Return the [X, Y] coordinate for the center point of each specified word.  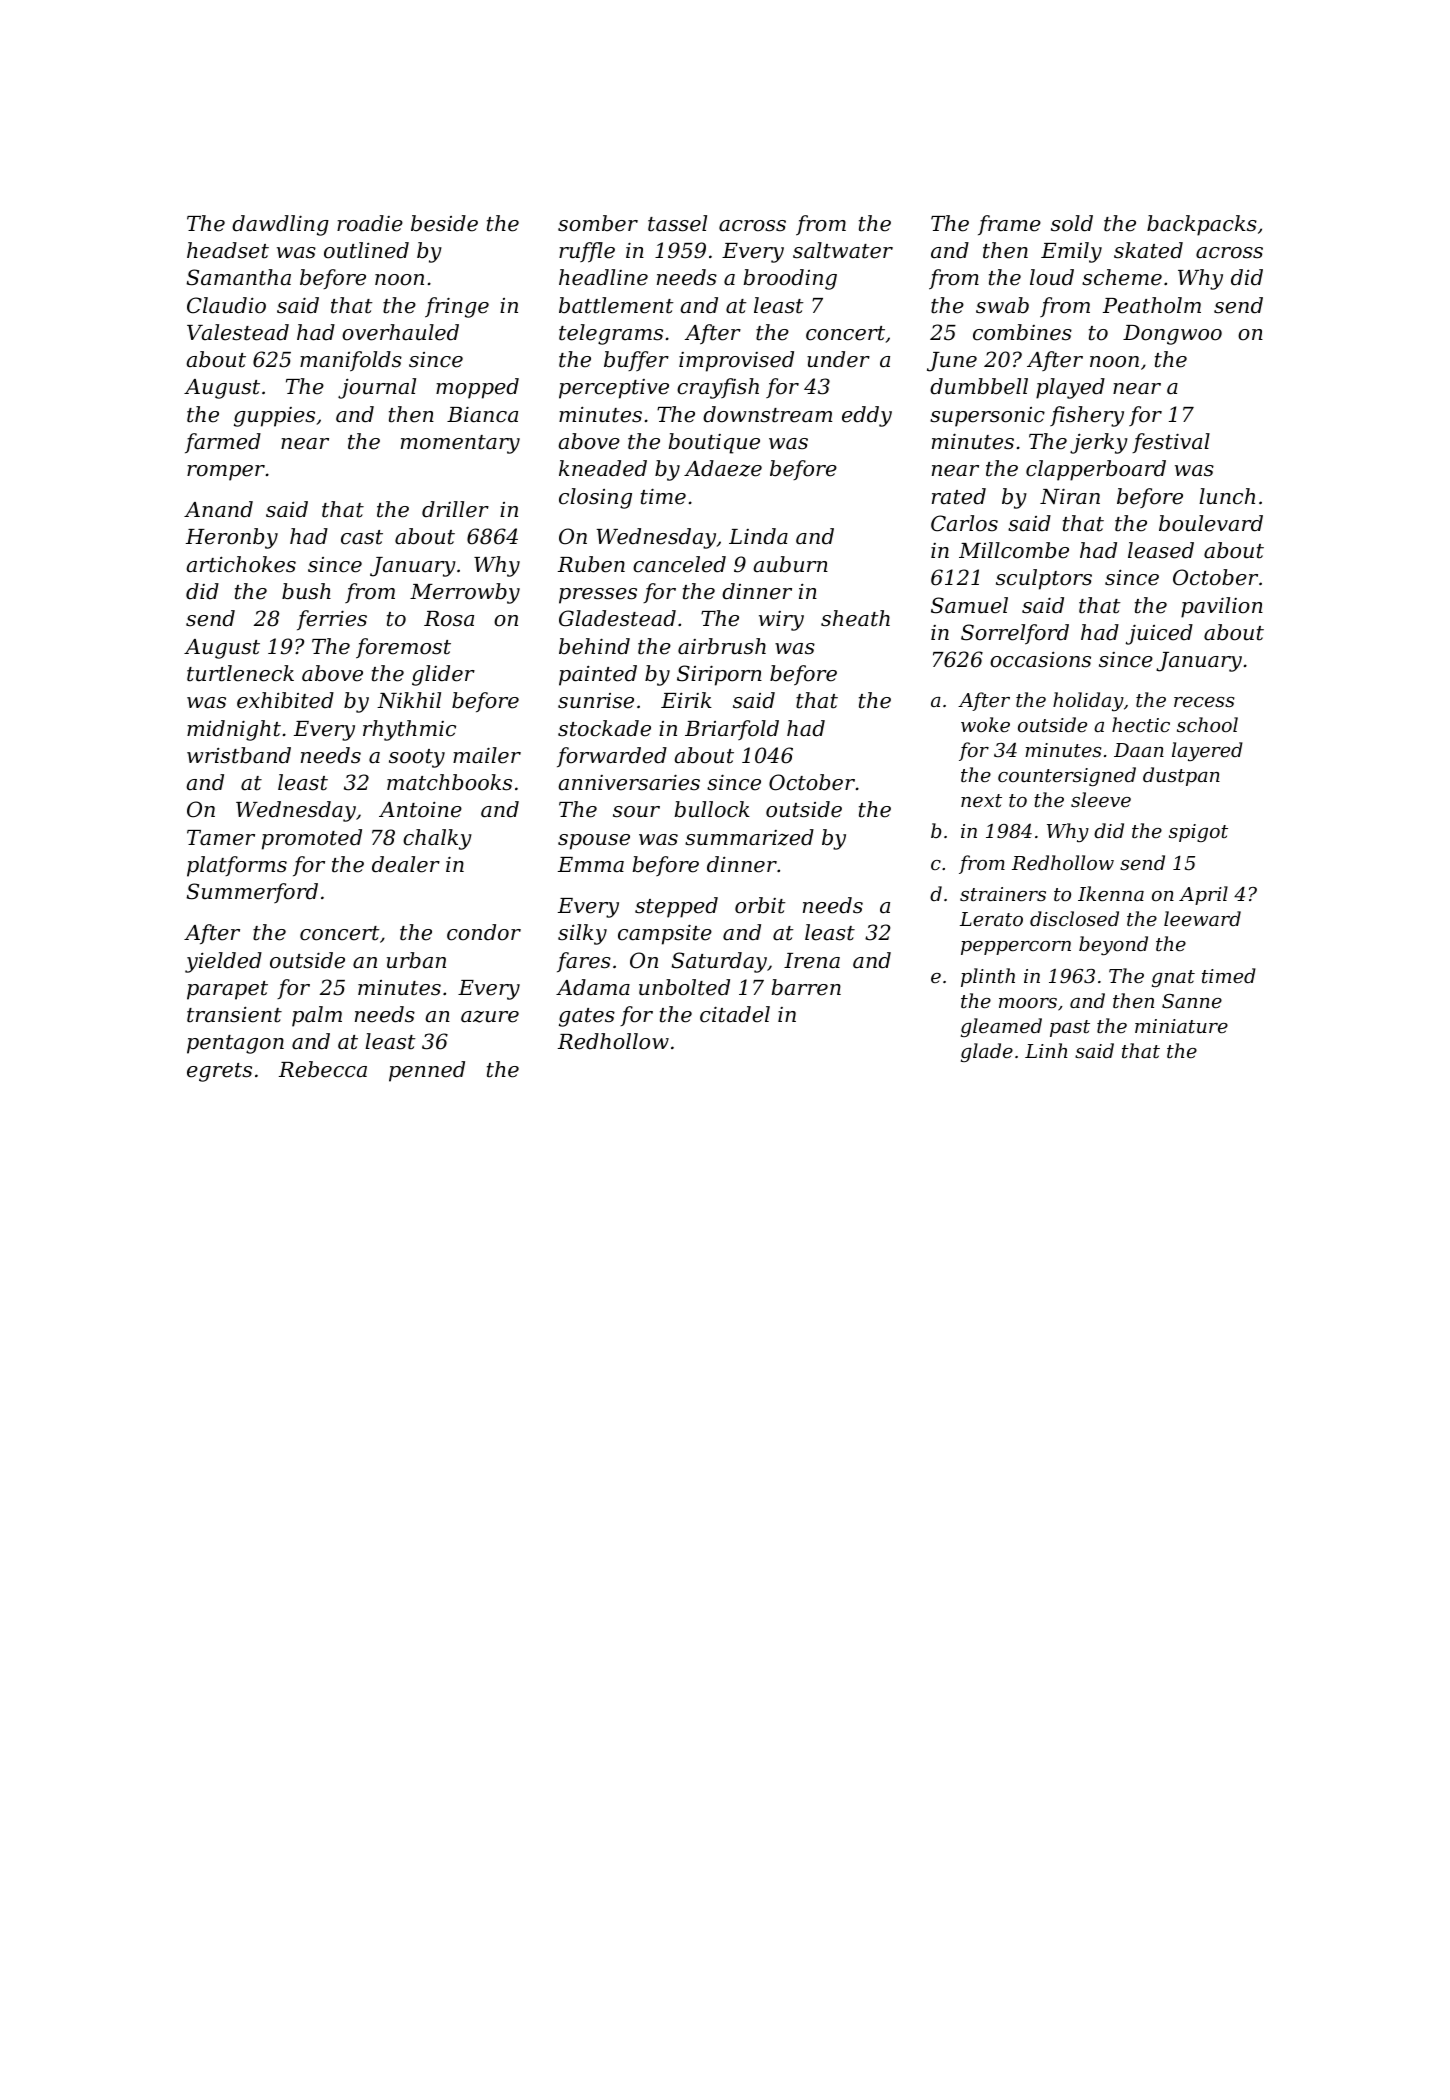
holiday [1088, 701]
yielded [223, 962]
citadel [735, 1014]
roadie [370, 223]
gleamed [1001, 1027]
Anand [218, 509]
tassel [677, 223]
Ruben [591, 564]
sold [1072, 223]
